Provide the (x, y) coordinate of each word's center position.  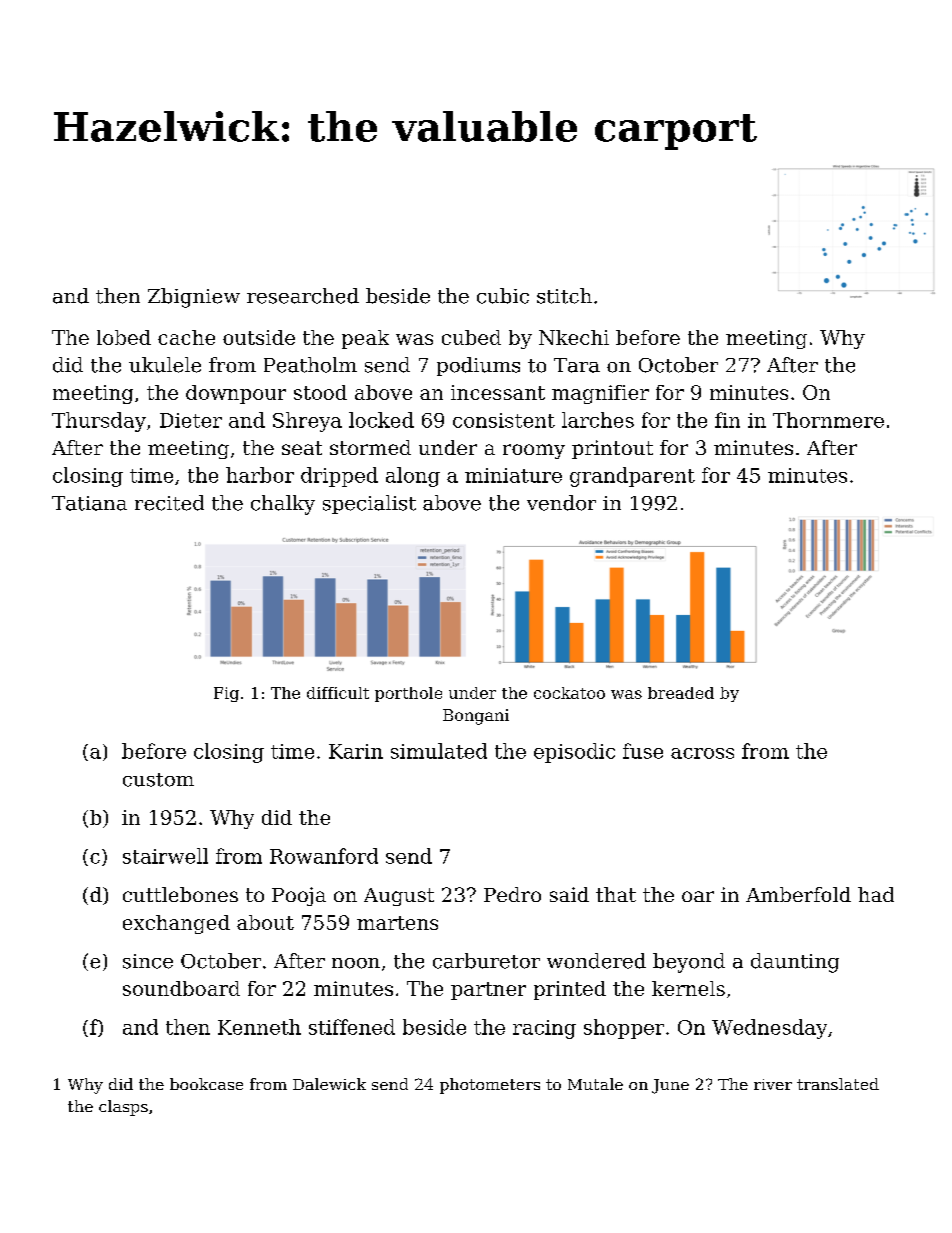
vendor (561, 503)
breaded (681, 693)
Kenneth (259, 1027)
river (773, 1084)
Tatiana (89, 503)
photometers (490, 1086)
